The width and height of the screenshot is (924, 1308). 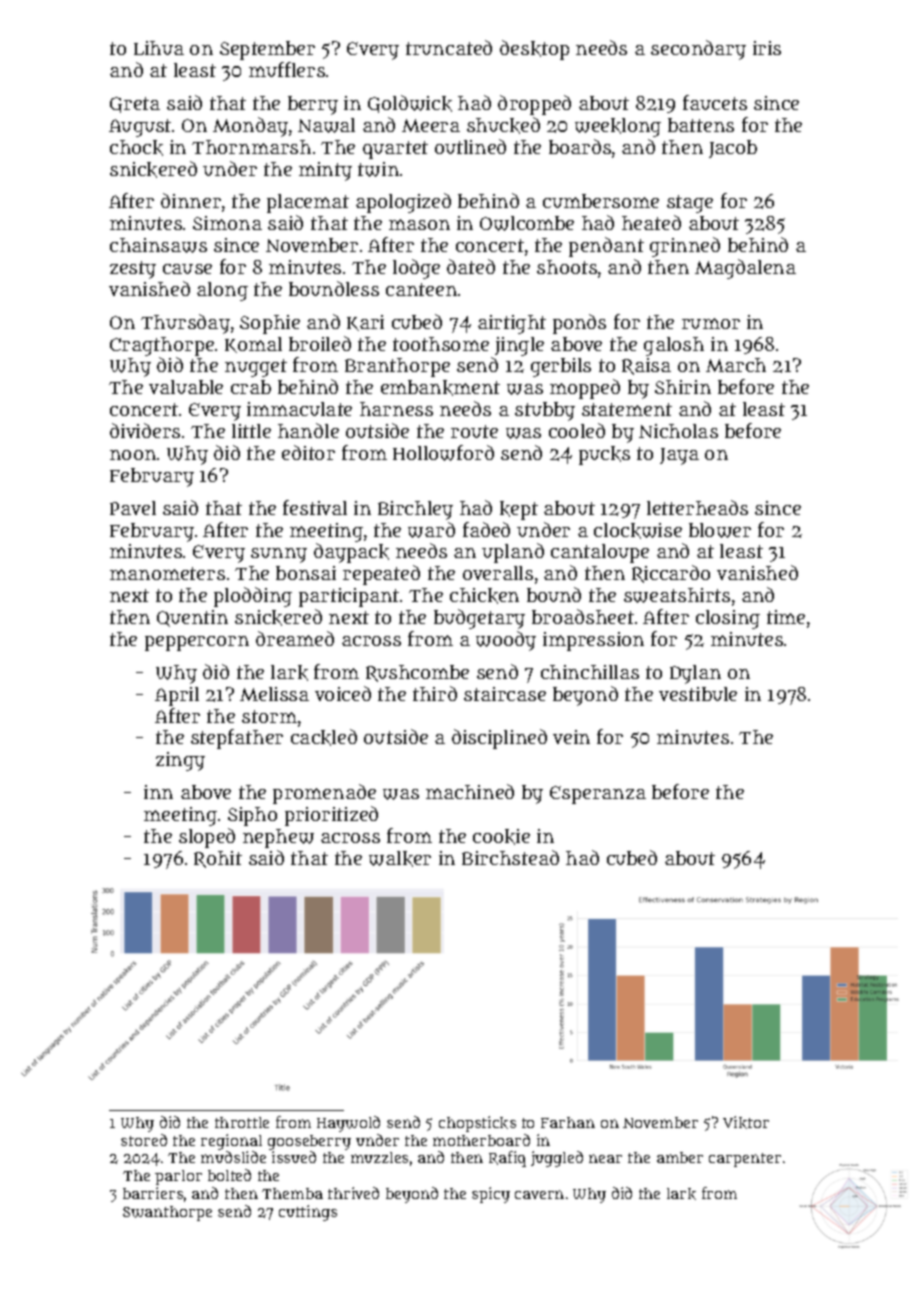 I want to click on Viktor, so click(x=746, y=1122).
